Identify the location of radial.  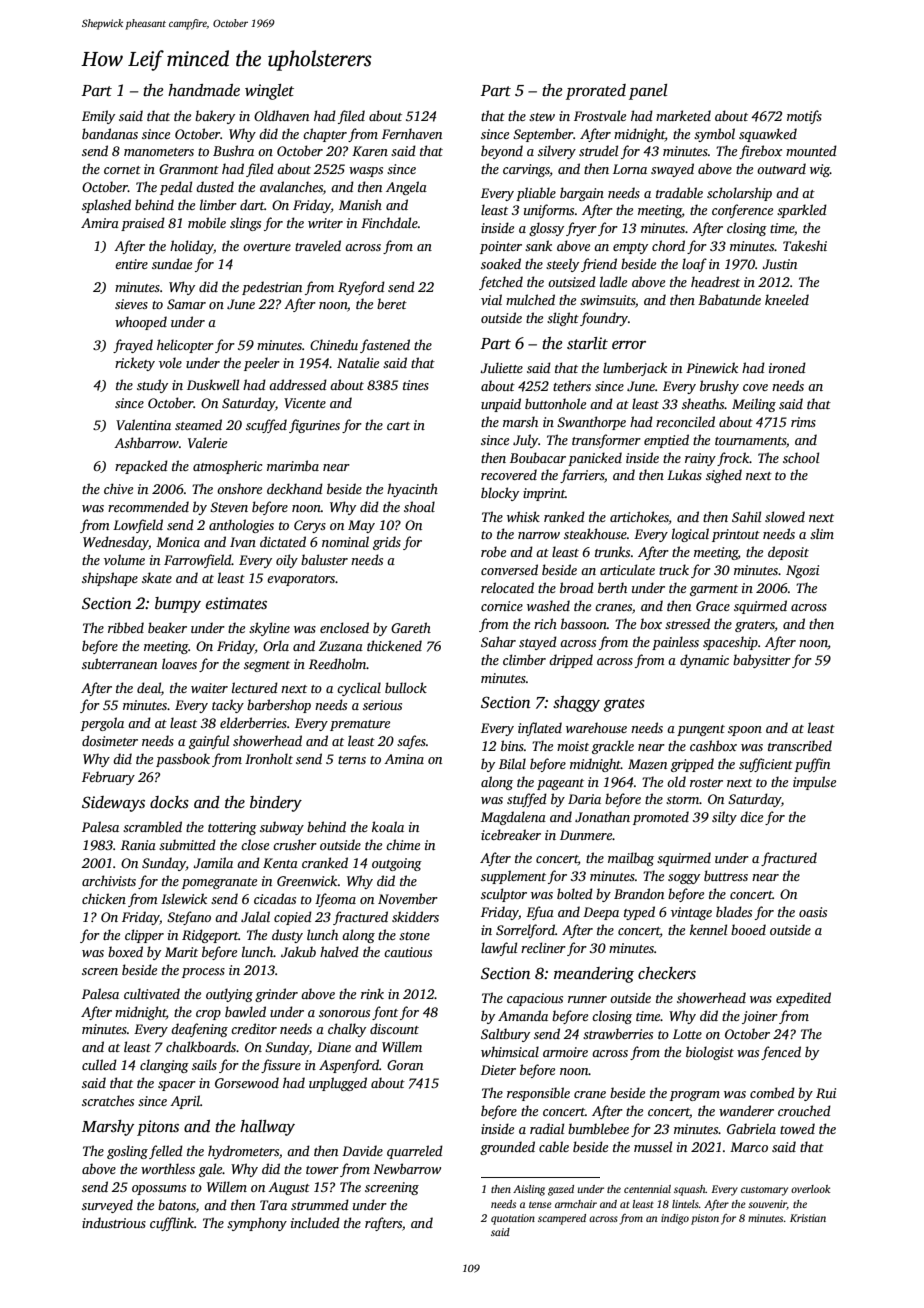
(547, 1128).
